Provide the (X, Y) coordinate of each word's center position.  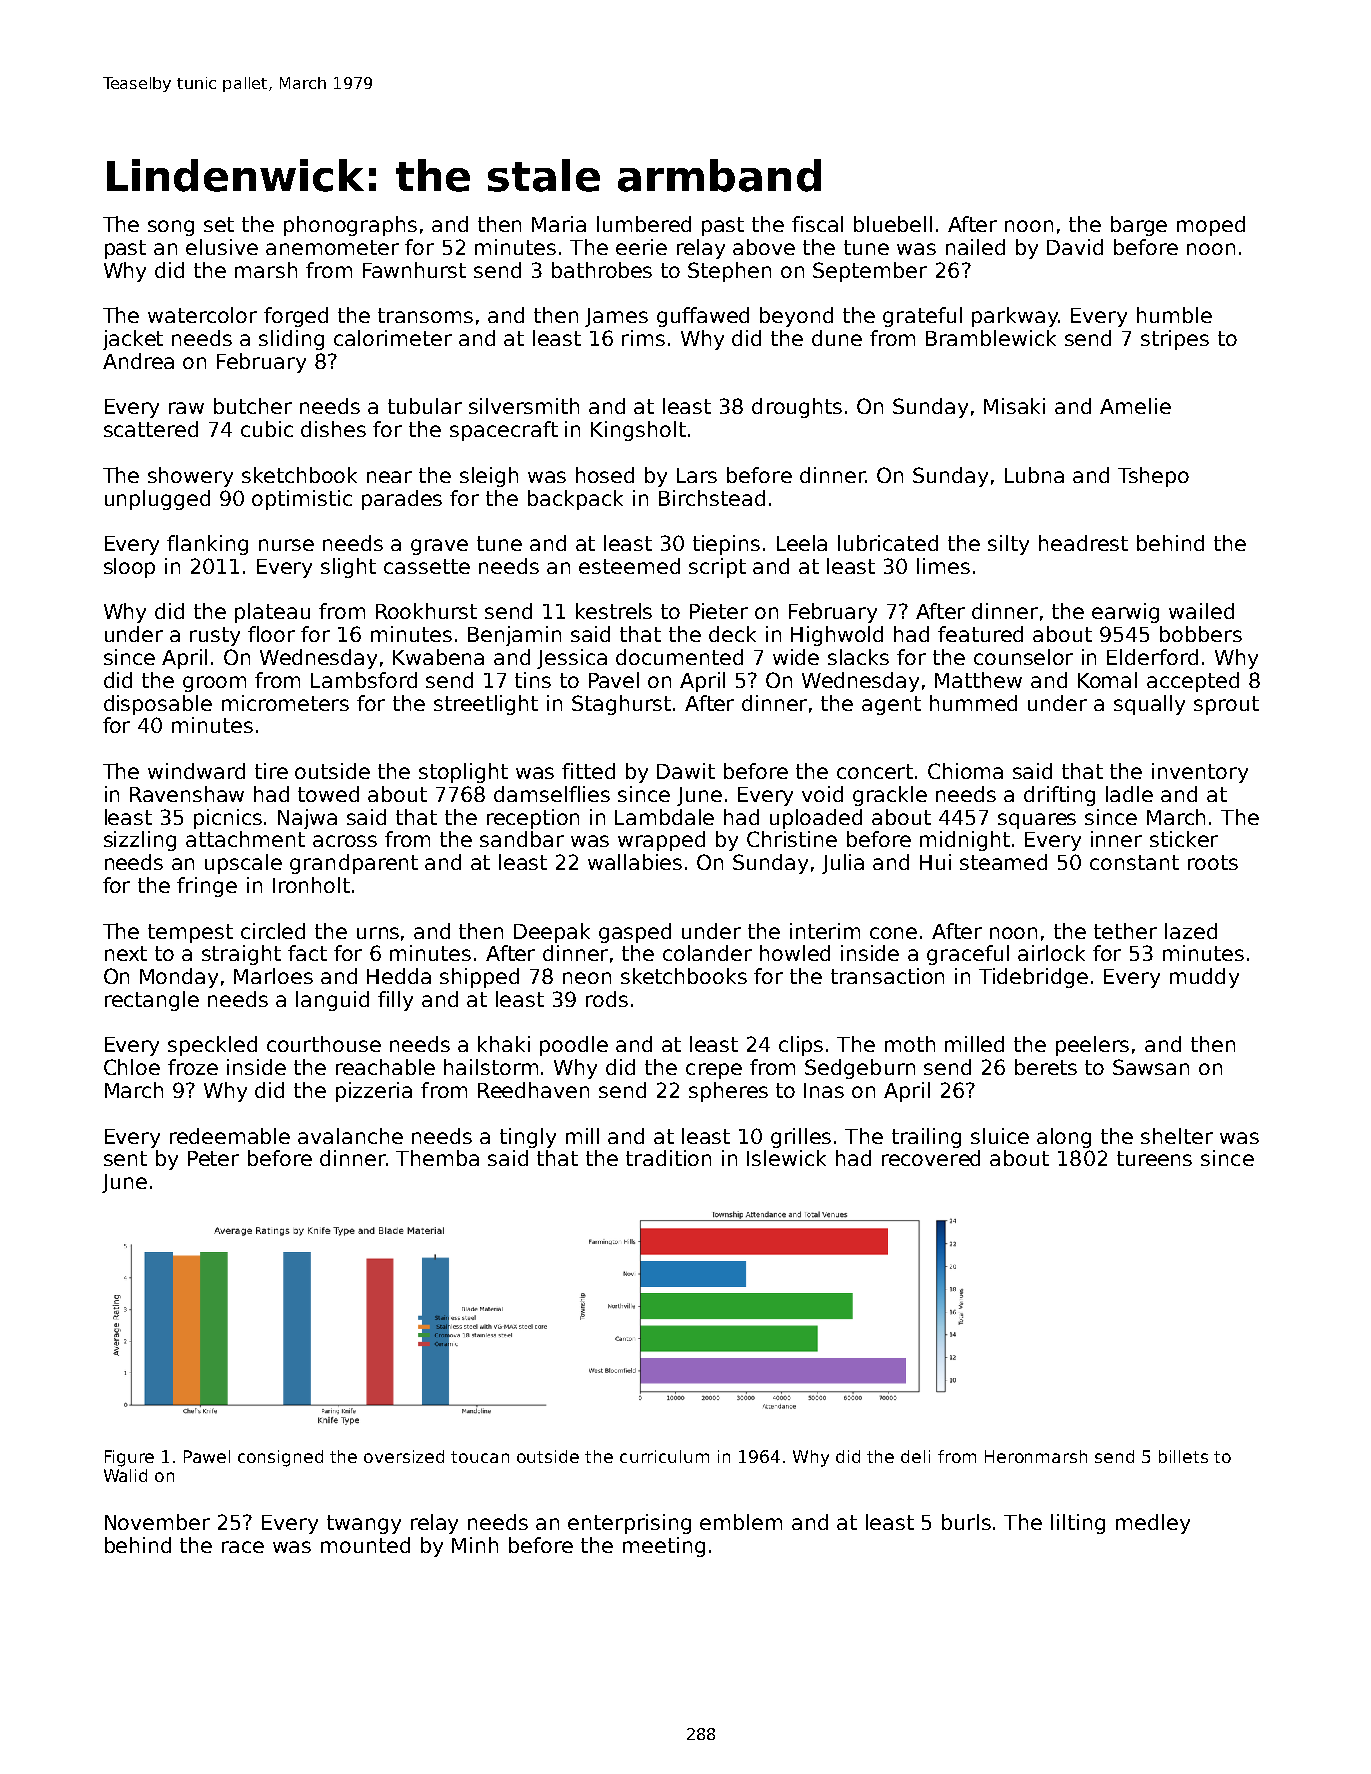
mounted (365, 1545)
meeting (664, 1547)
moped (1211, 226)
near (389, 477)
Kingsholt (638, 431)
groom (214, 684)
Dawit (686, 771)
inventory (1200, 773)
